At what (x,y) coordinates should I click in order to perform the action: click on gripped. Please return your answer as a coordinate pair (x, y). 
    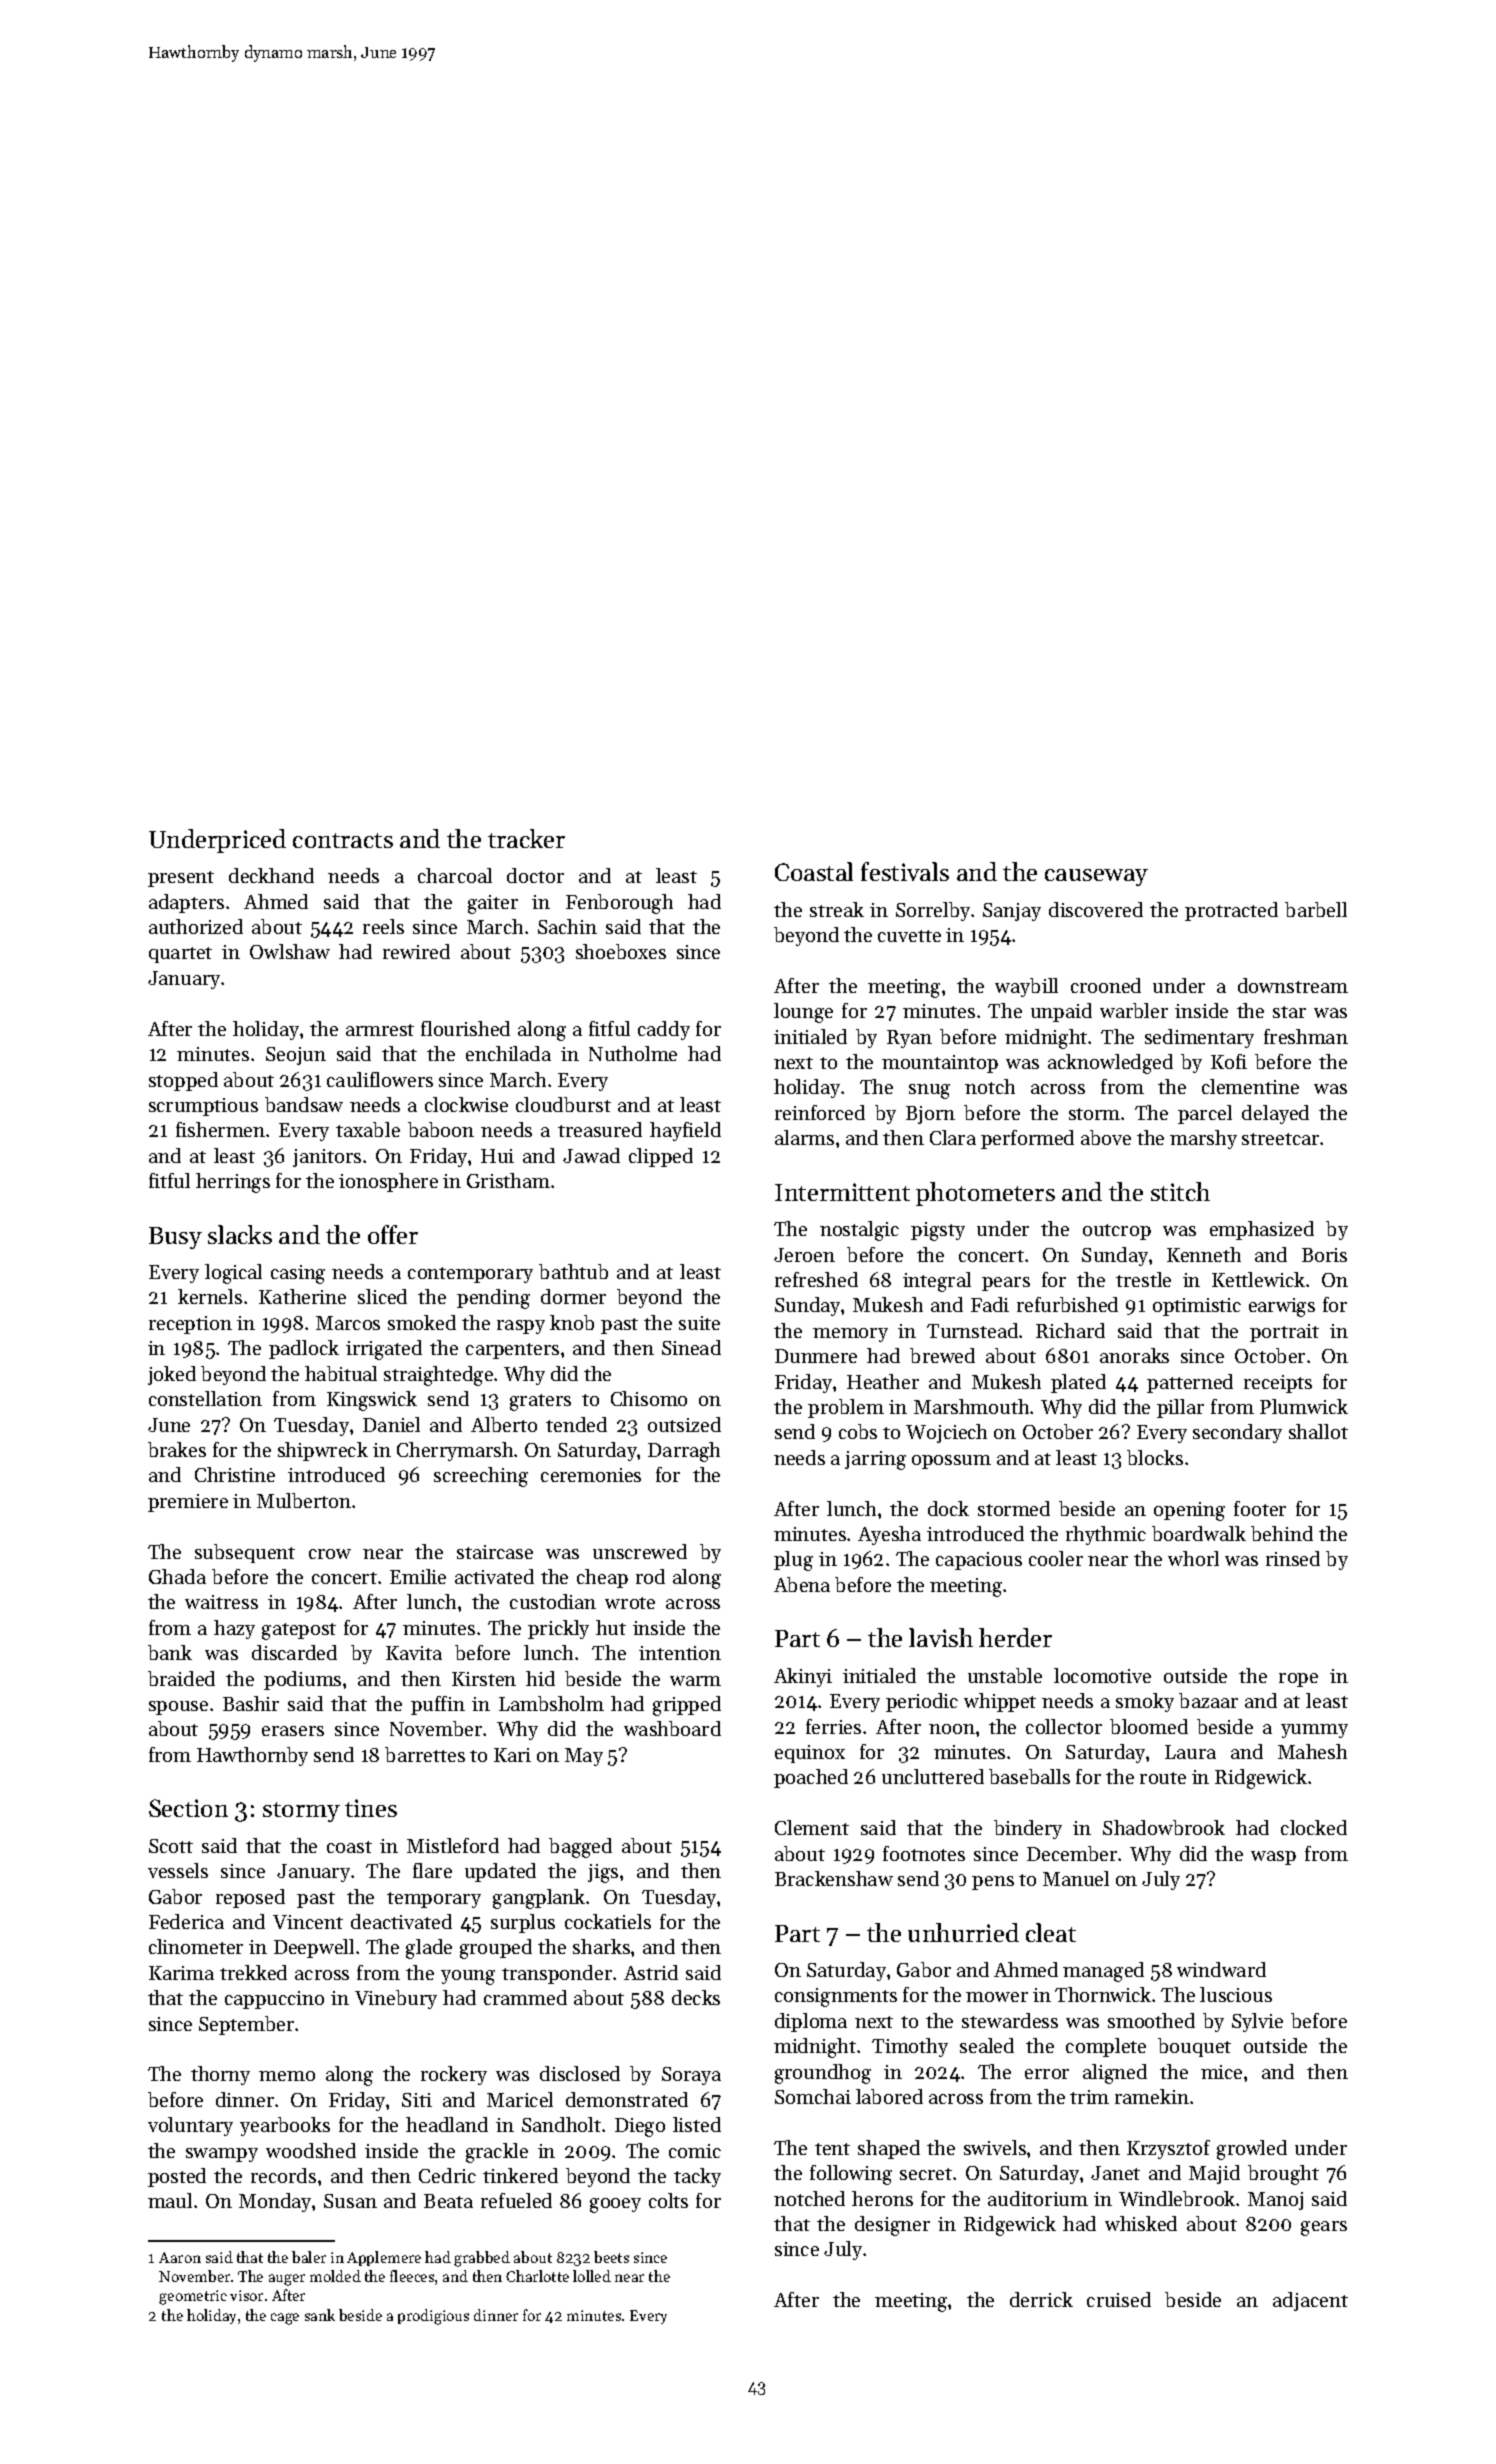
    Looking at the image, I should click on (687, 1706).
